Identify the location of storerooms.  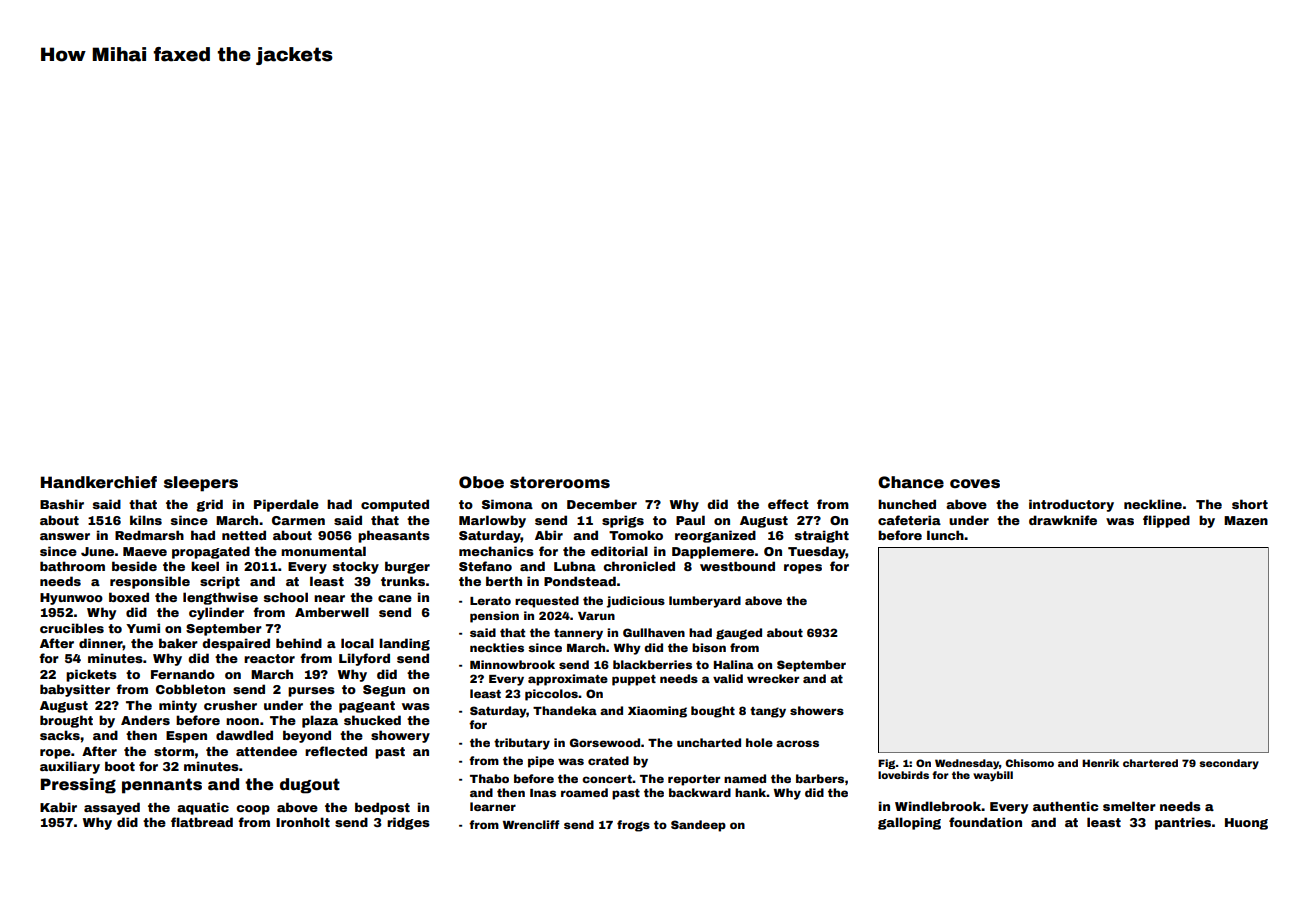
(560, 482).
